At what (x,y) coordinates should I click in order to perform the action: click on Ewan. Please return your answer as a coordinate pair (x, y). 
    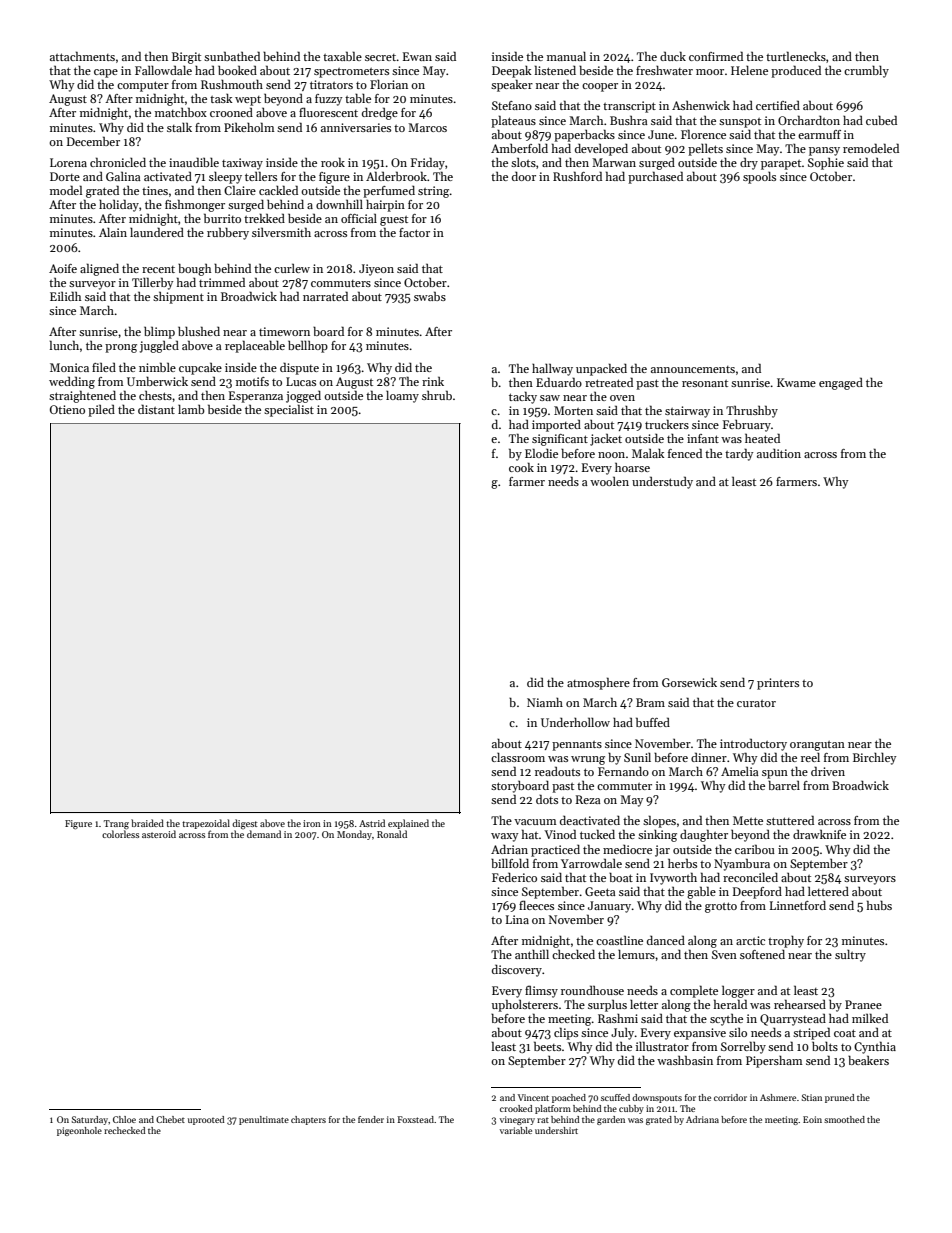
    Looking at the image, I should click on (417, 56).
